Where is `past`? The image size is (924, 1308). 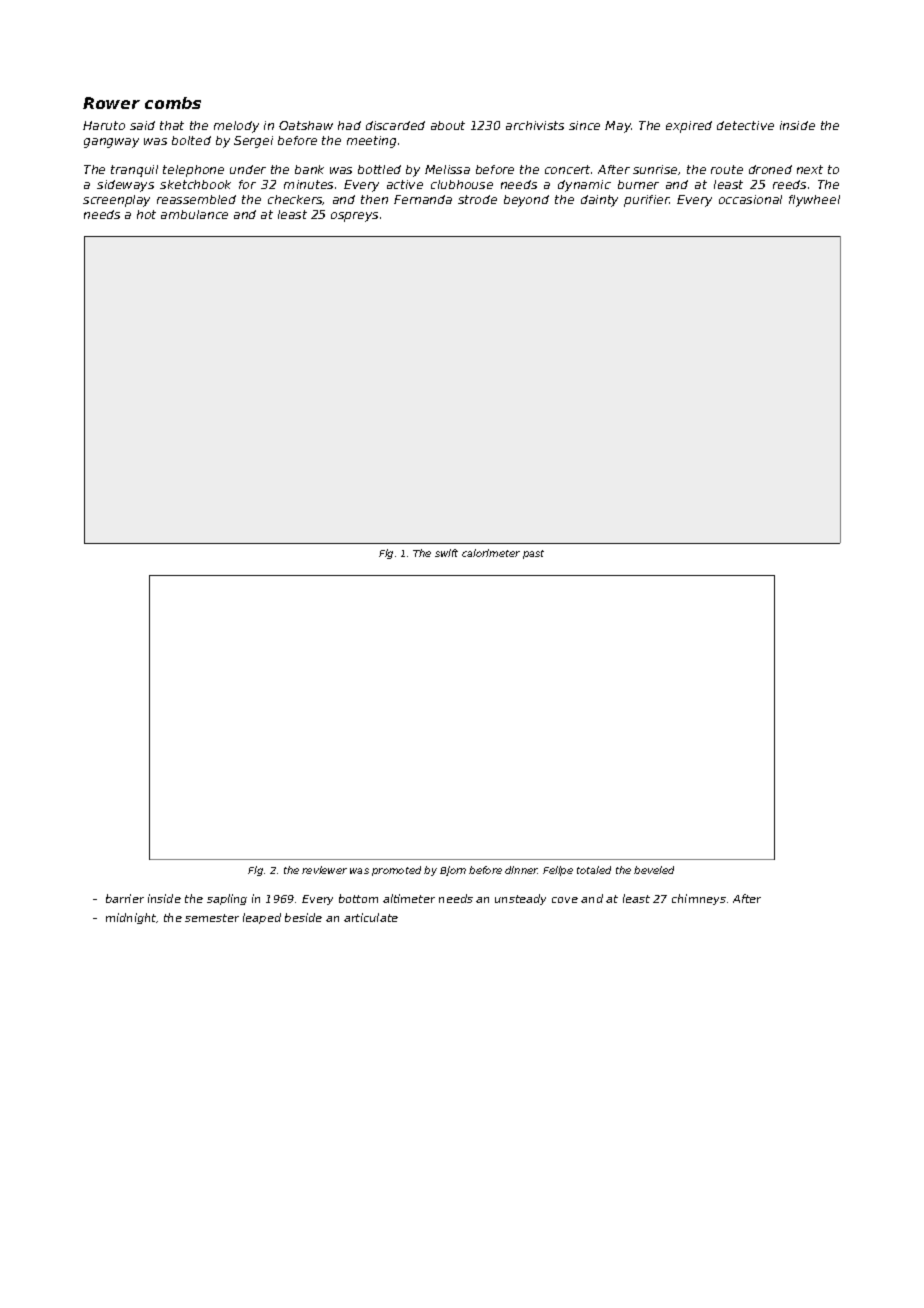
past is located at coordinates (533, 554).
